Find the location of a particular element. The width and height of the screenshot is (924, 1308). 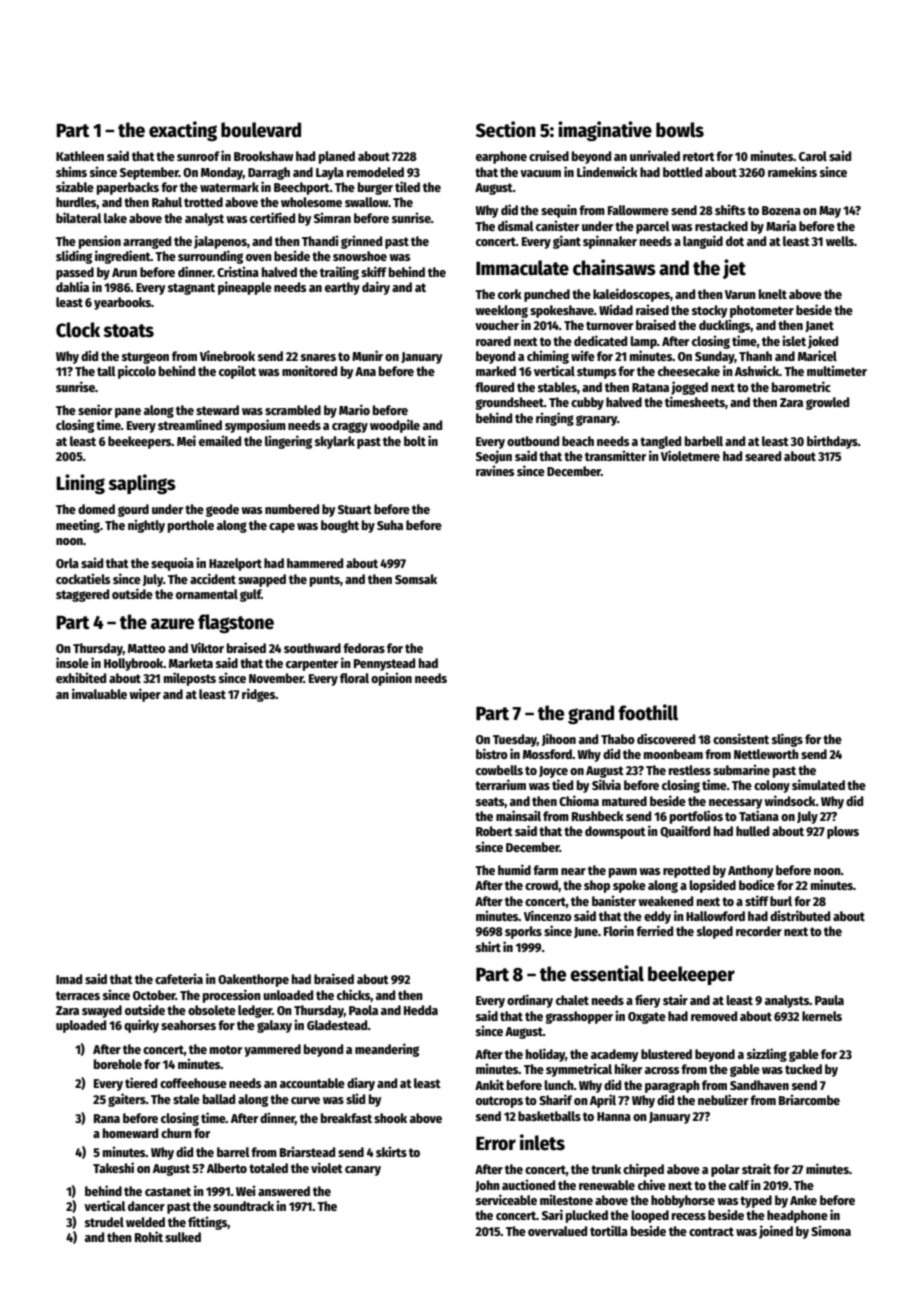

borehole is located at coordinates (118, 1064).
